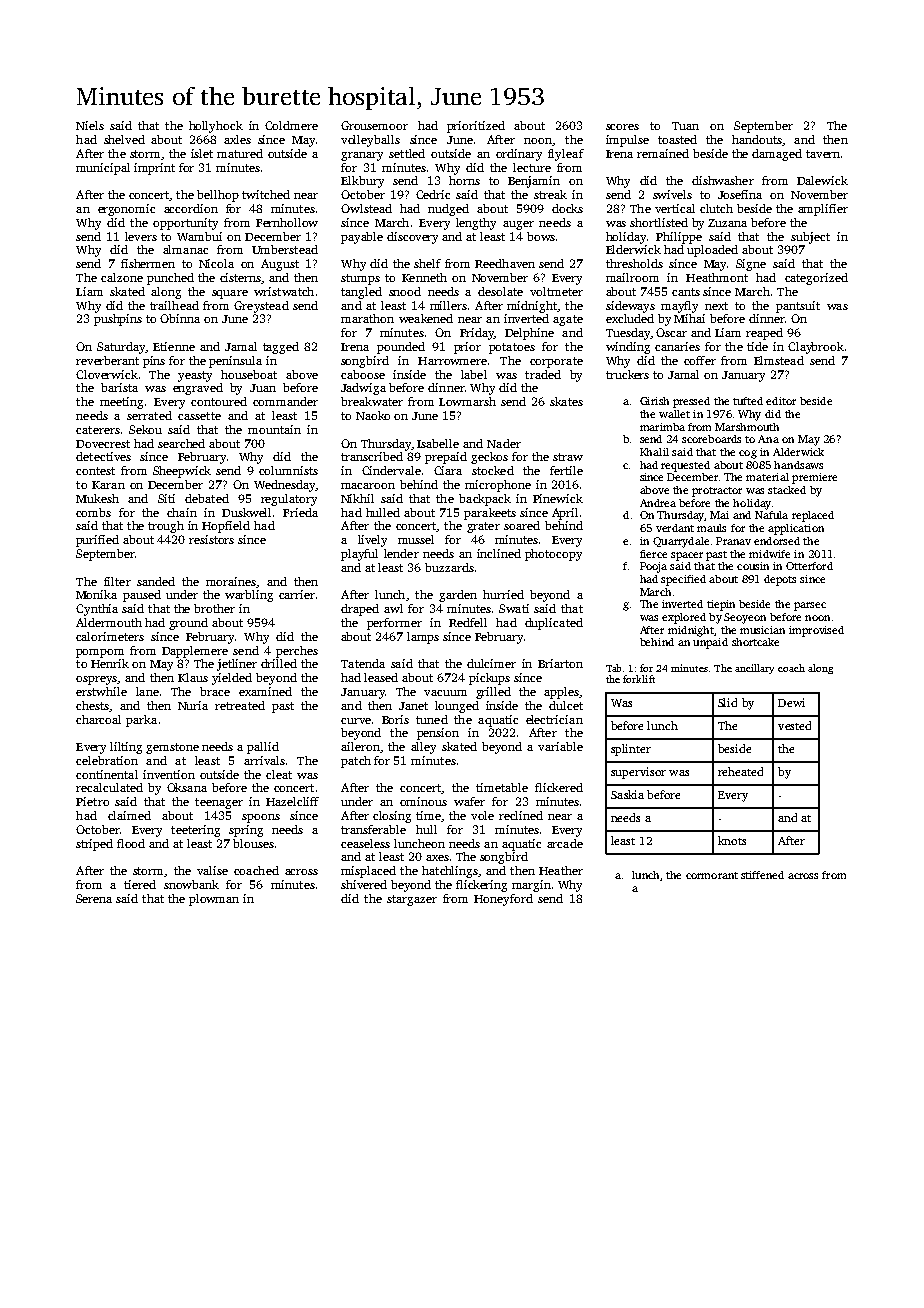  Describe the element at coordinates (504, 443) in the screenshot. I see `Nader` at that location.
